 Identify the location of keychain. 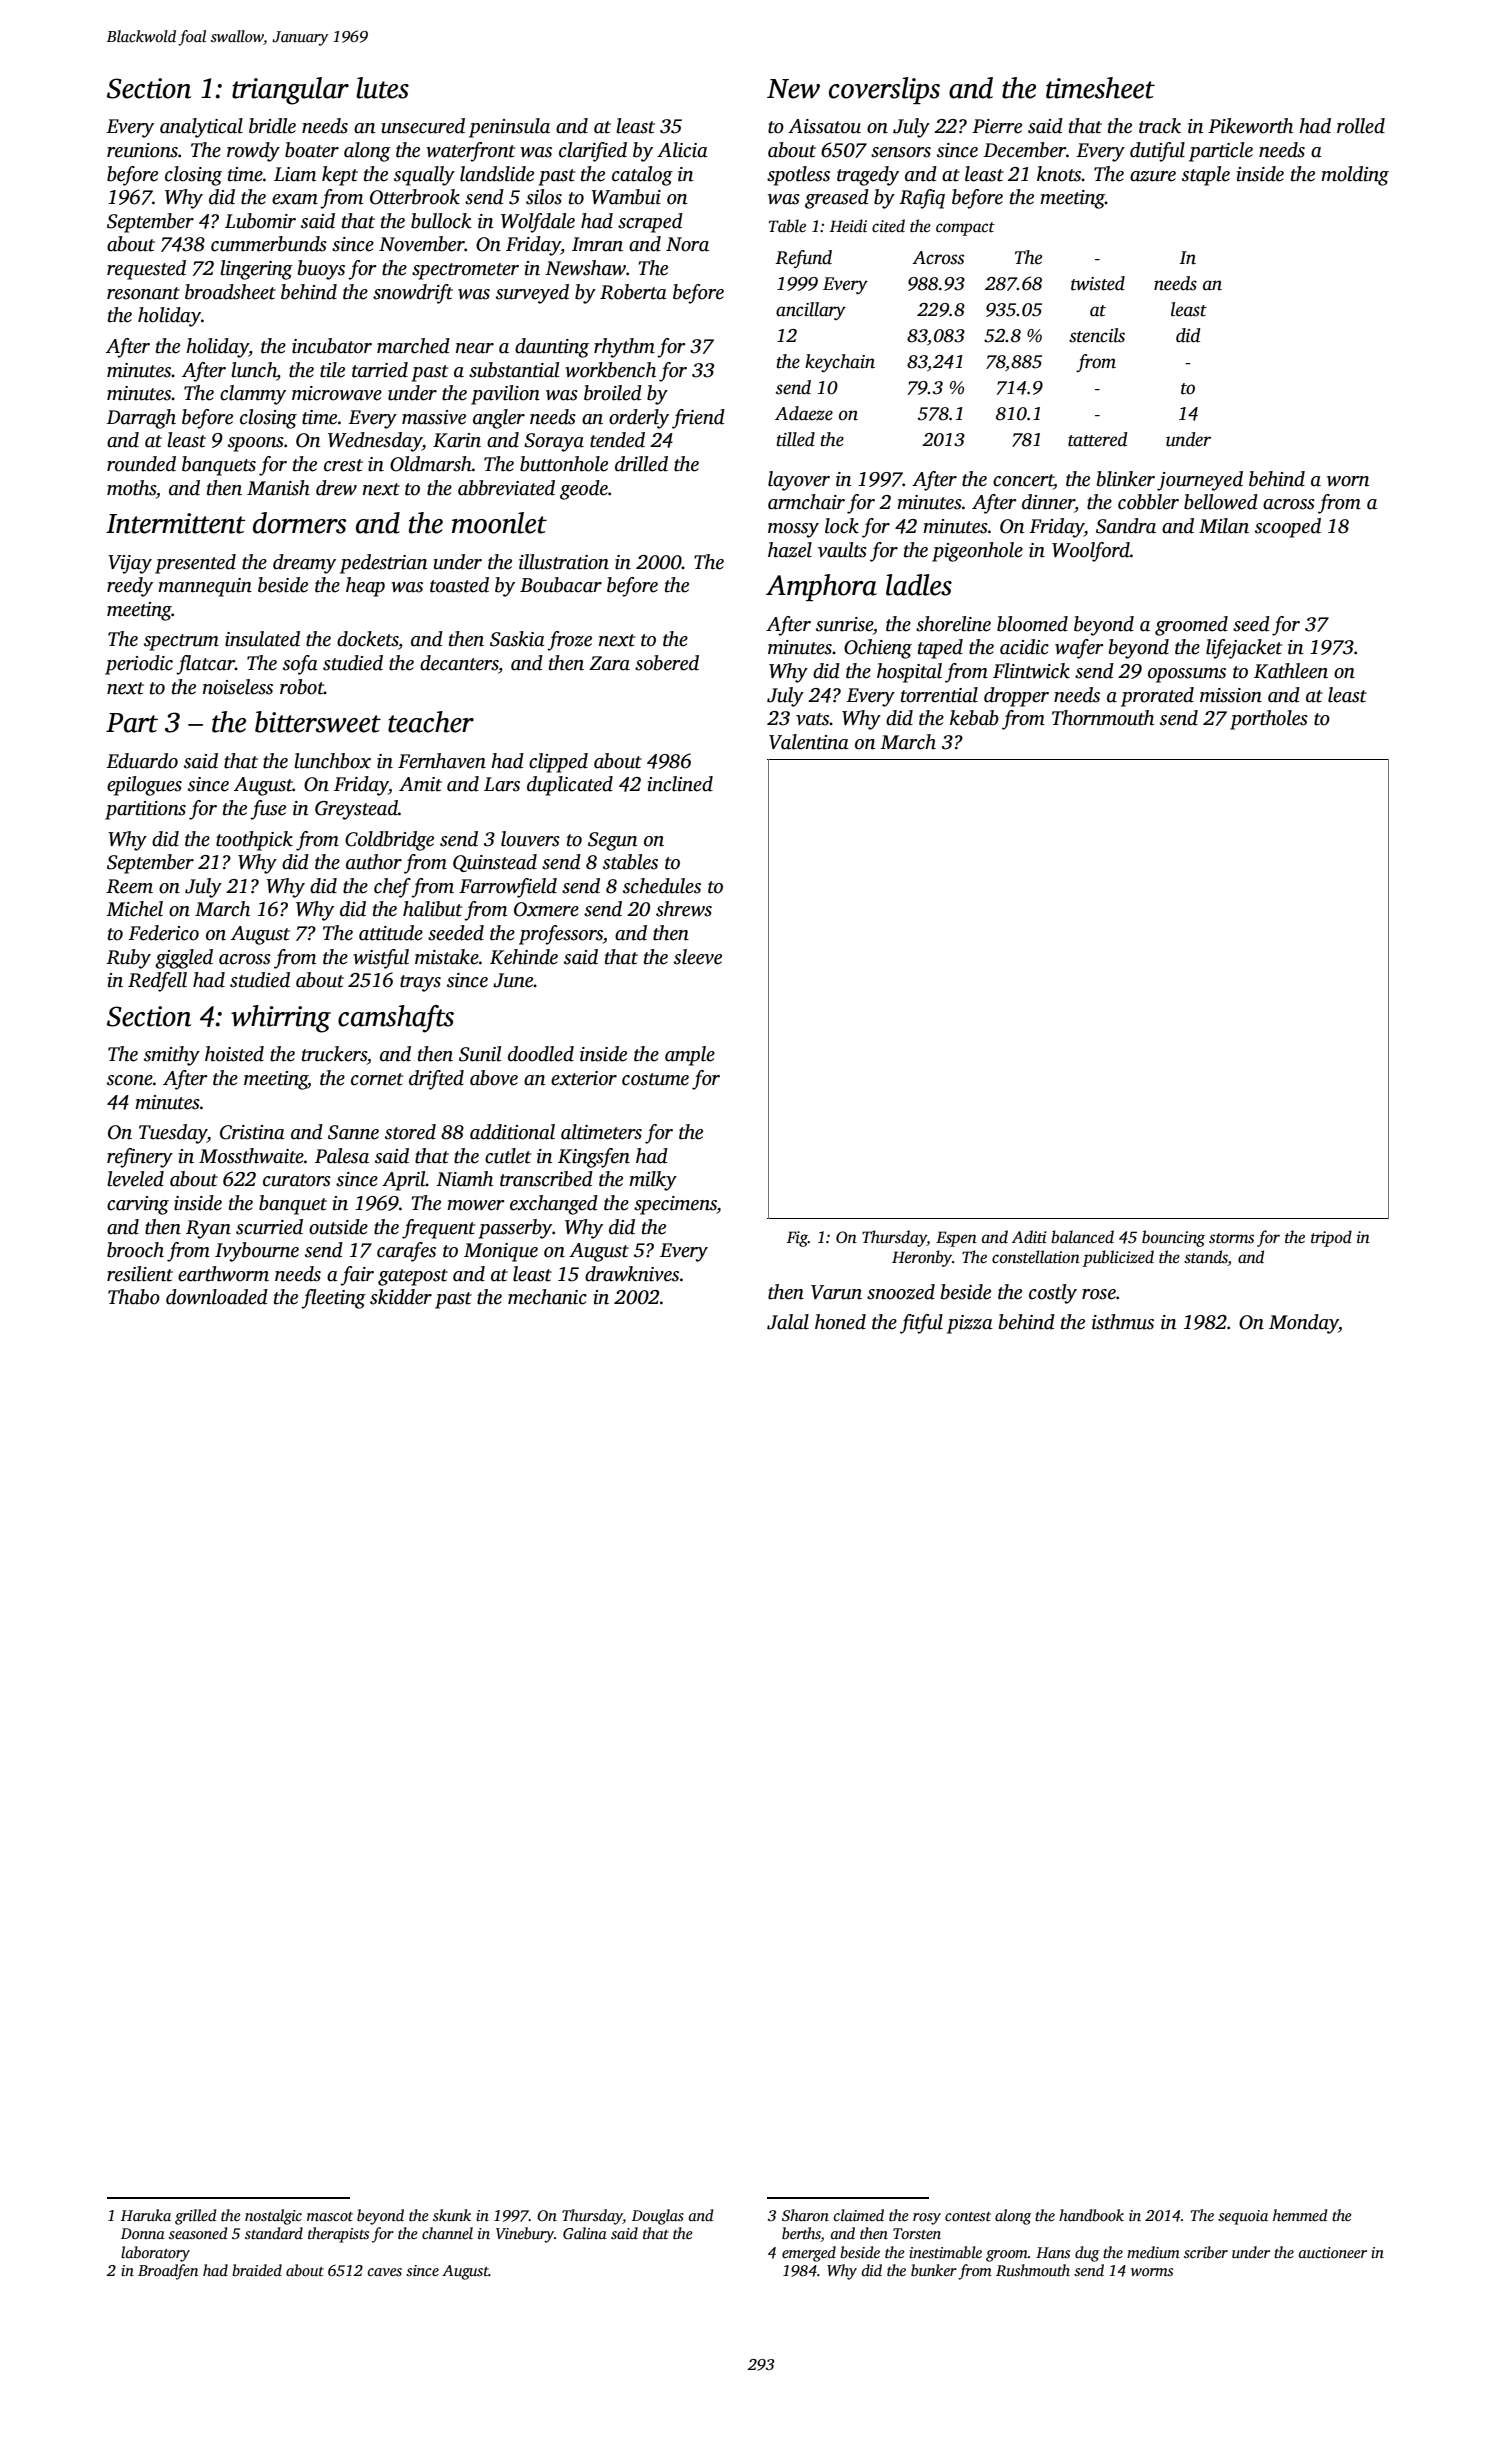
(840, 363).
